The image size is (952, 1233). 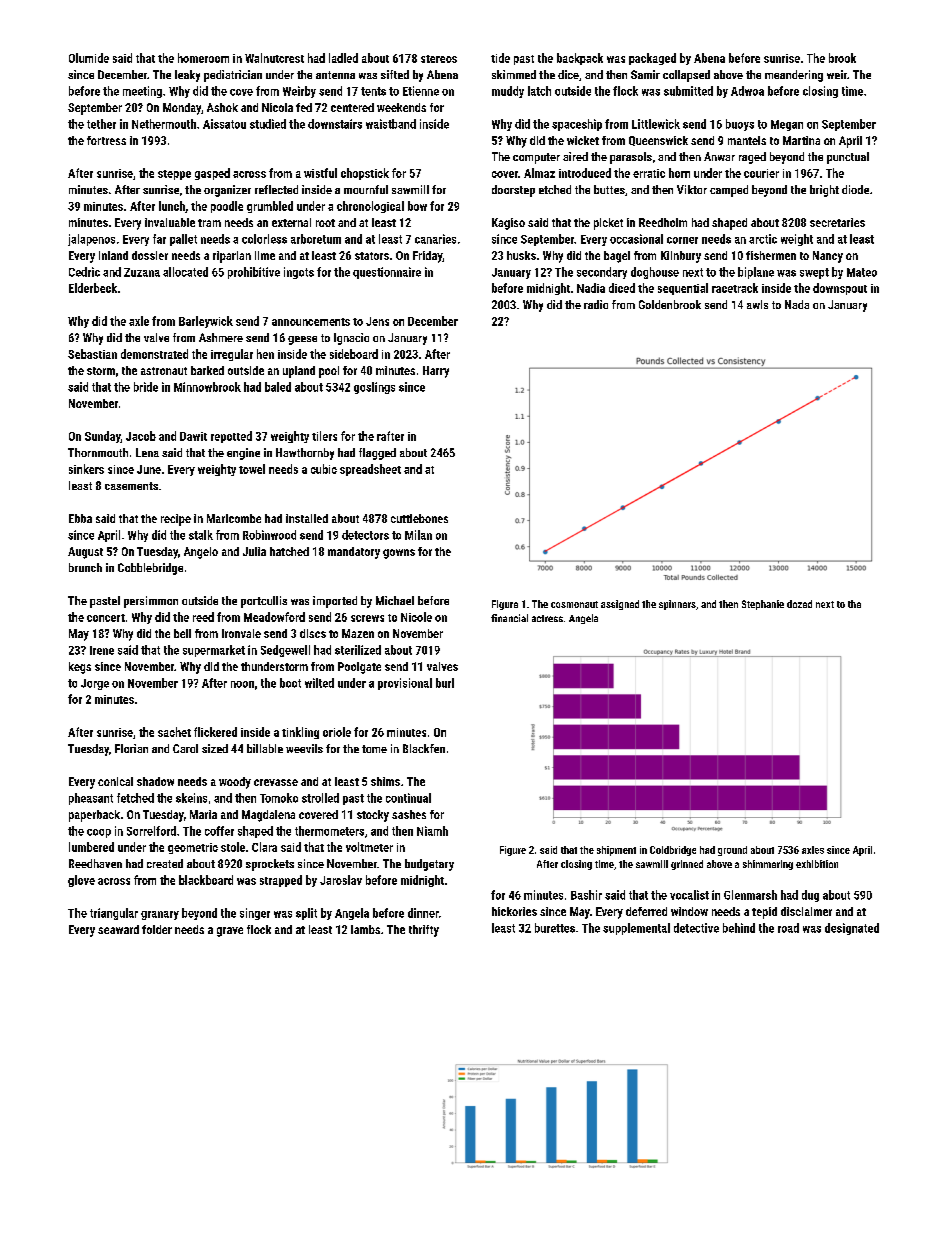 What do you see at coordinates (212, 174) in the image?
I see `gasped` at bounding box center [212, 174].
